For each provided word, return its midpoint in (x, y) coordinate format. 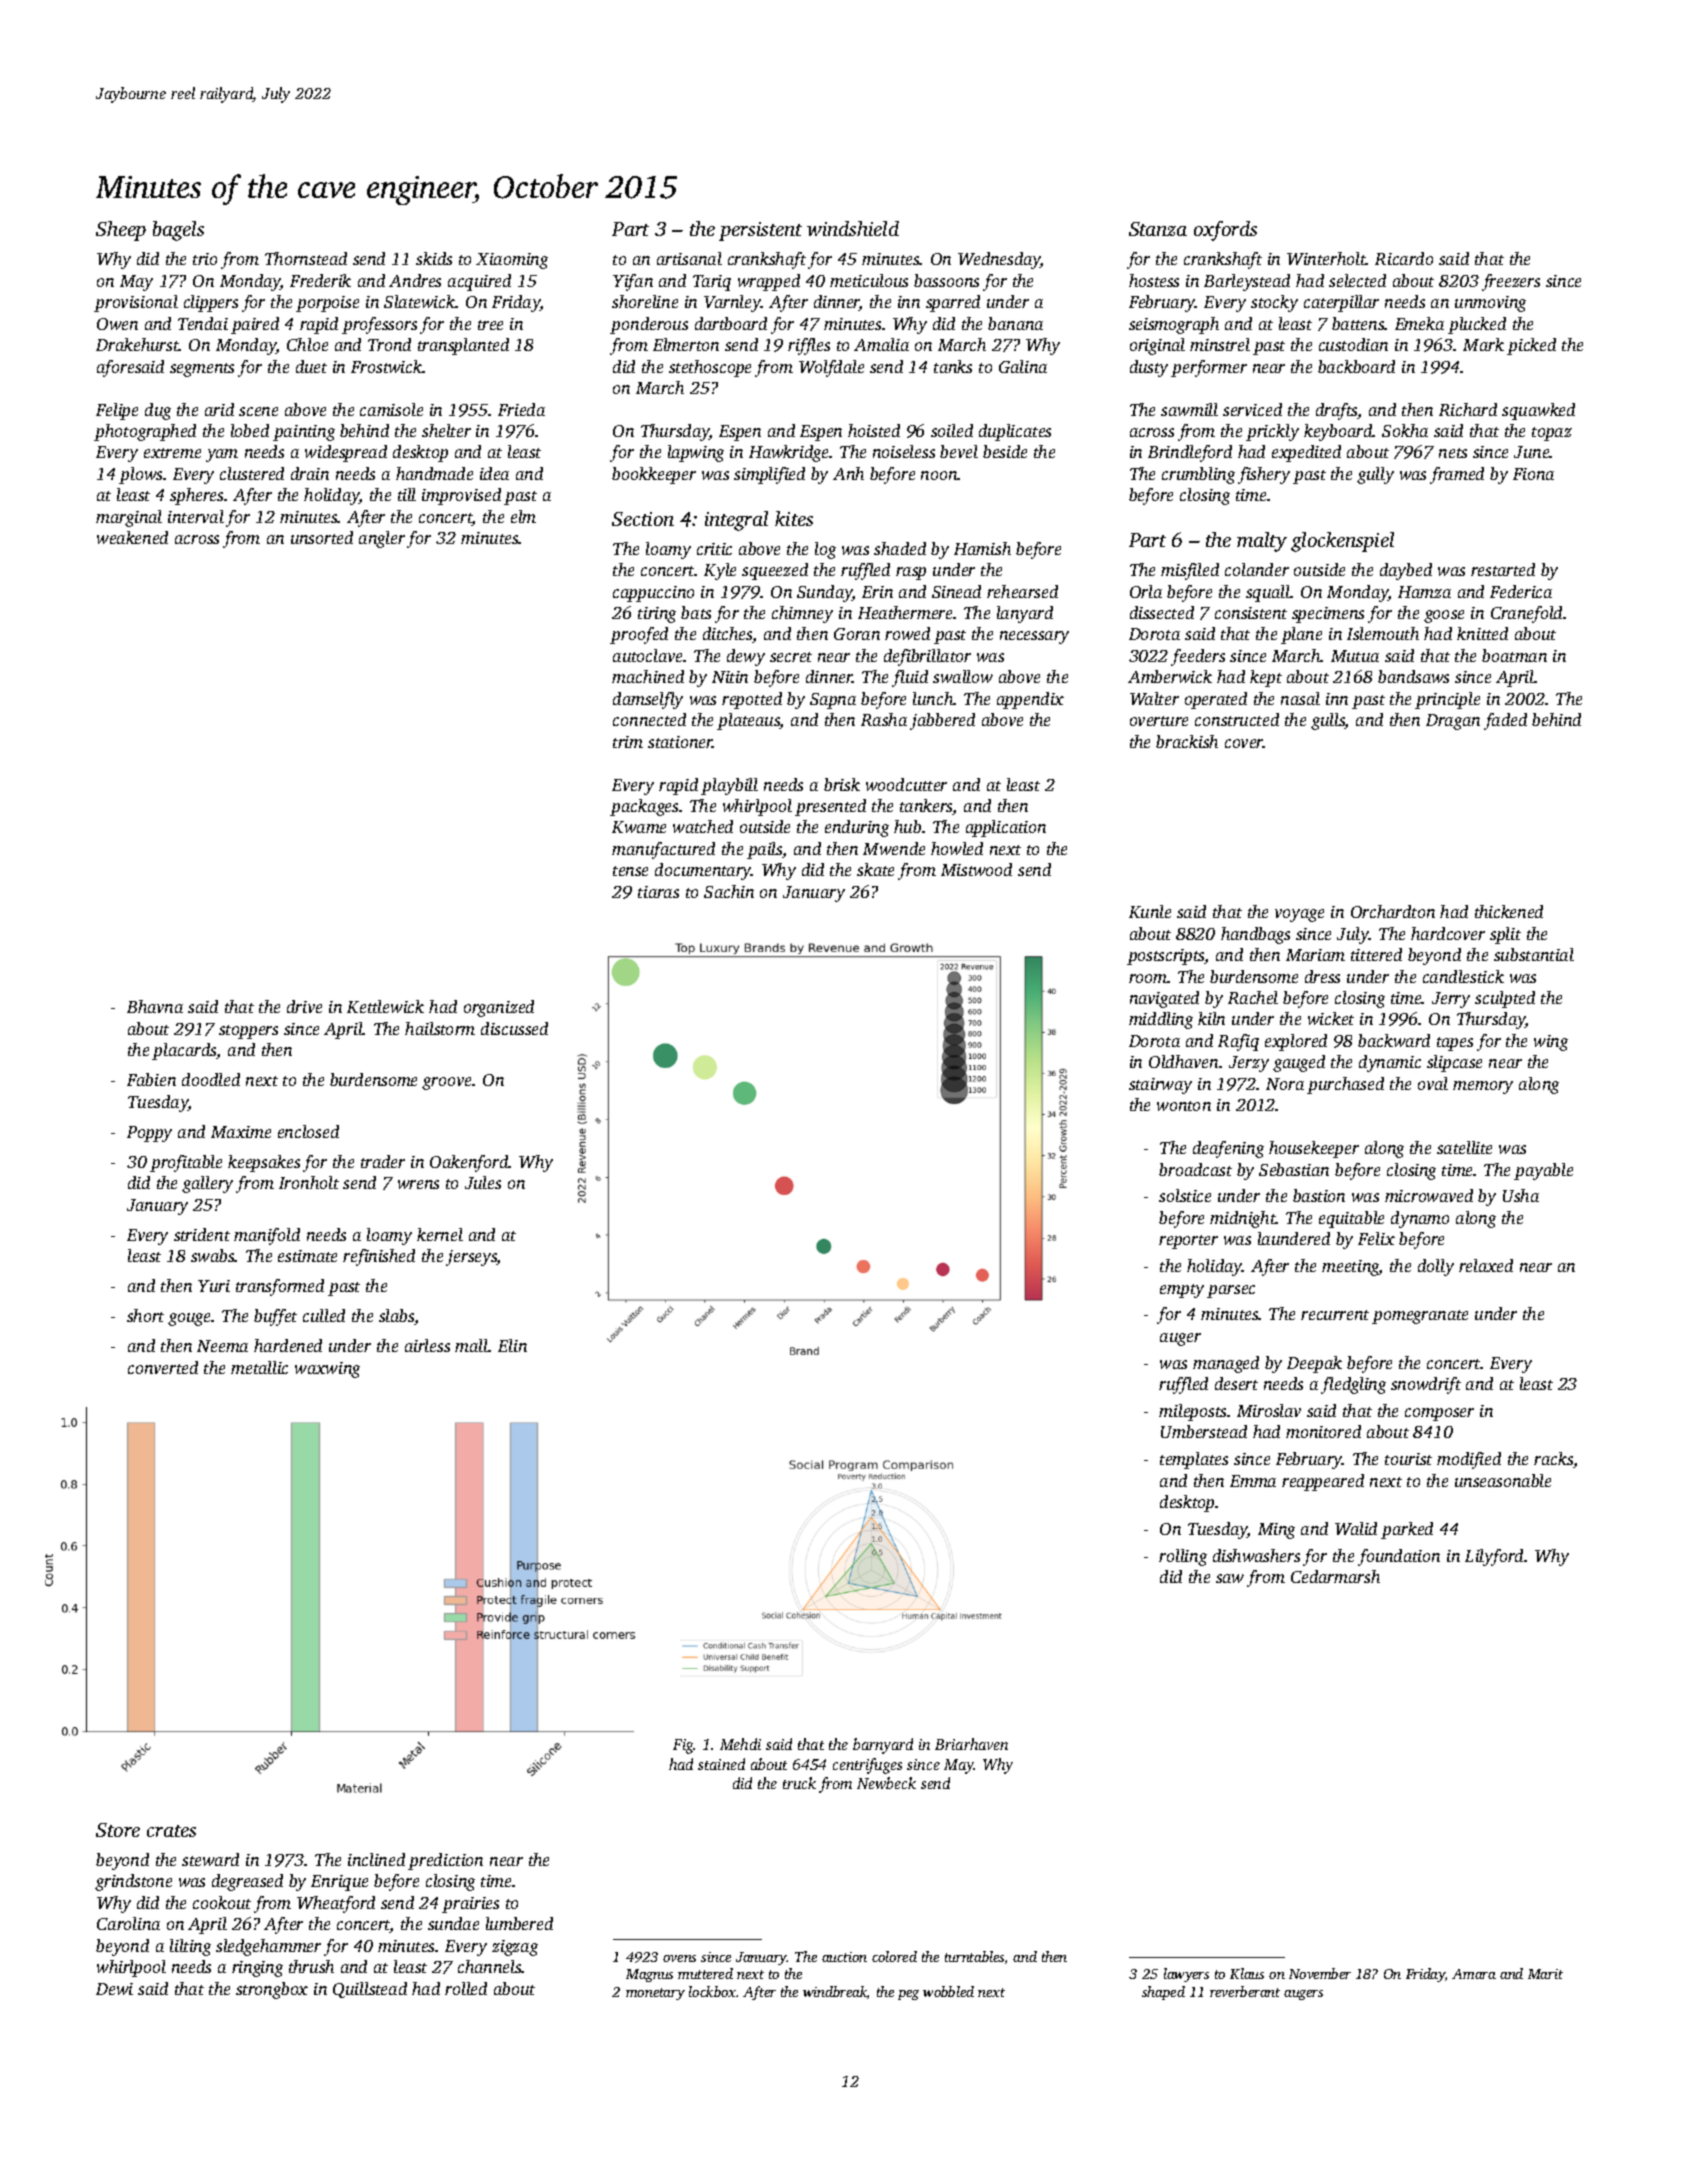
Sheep (121, 231)
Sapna (833, 701)
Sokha (1405, 430)
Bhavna (155, 1006)
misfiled (1190, 571)
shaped (1163, 1993)
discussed (514, 1028)
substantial (1534, 954)
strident (202, 1234)
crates (171, 1831)
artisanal (689, 258)
